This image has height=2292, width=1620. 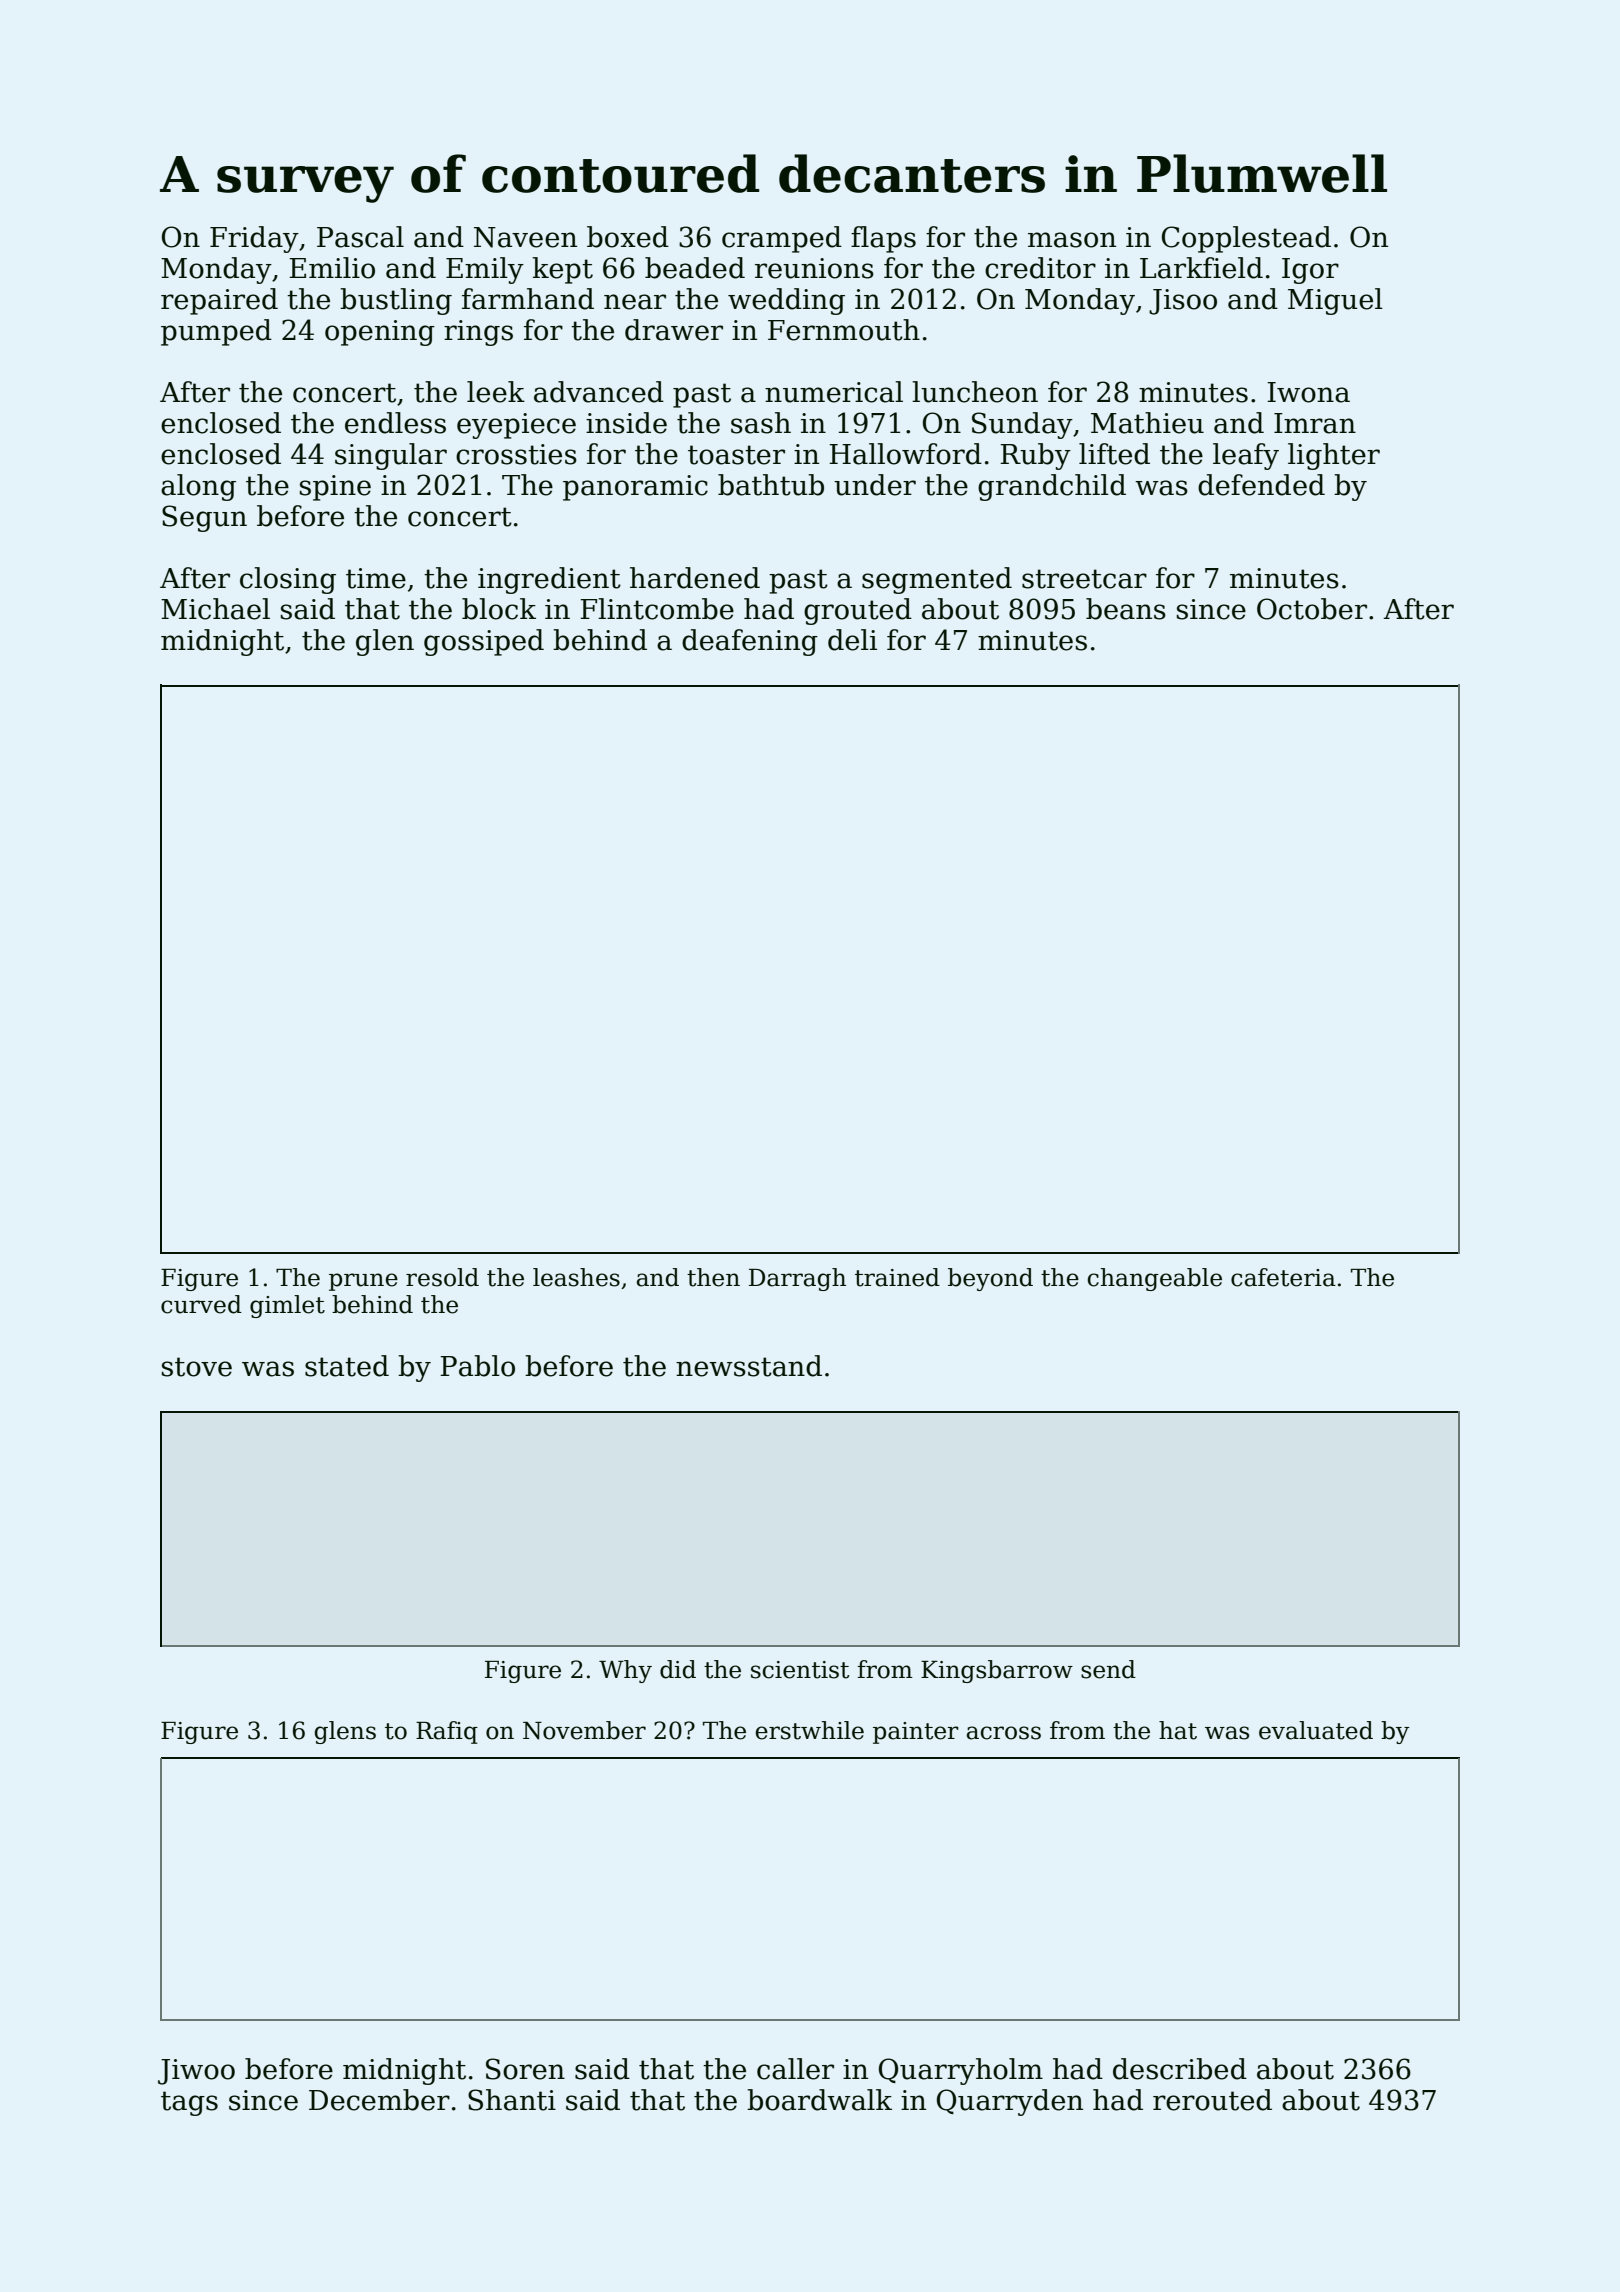 What do you see at coordinates (196, 2072) in the image?
I see `Jiwoo` at bounding box center [196, 2072].
